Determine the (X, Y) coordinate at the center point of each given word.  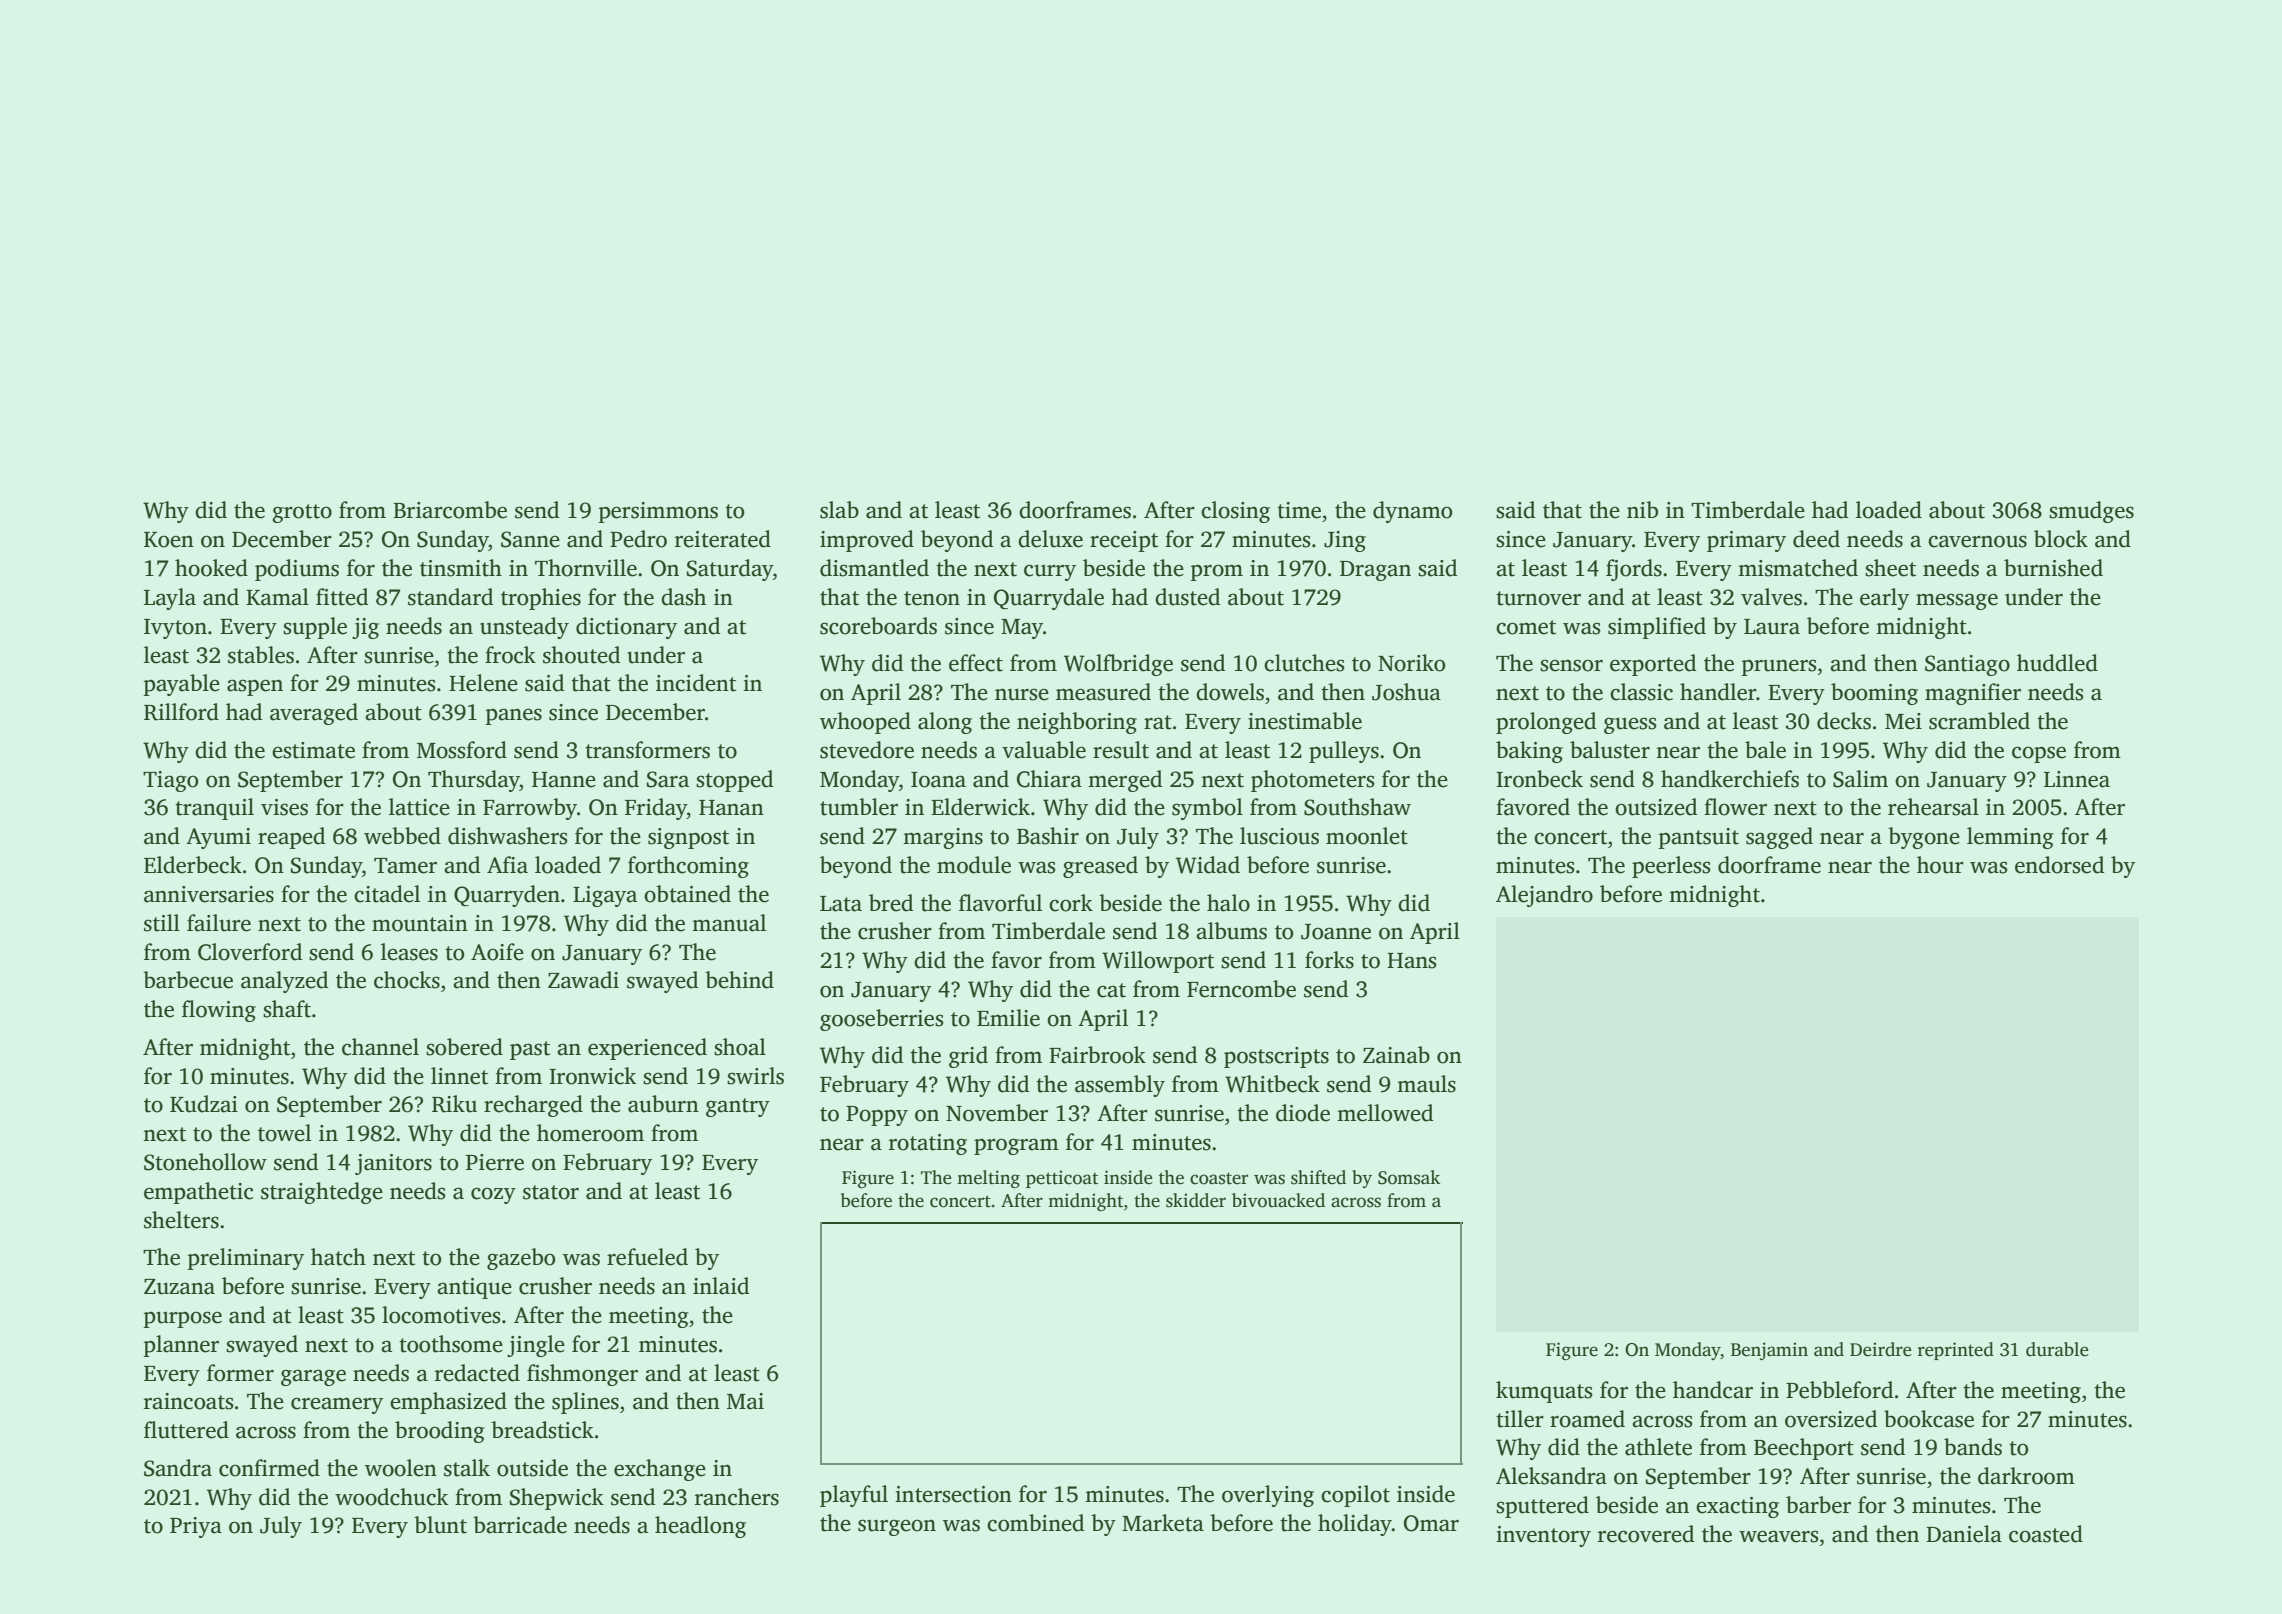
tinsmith (461, 568)
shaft (287, 1009)
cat (1111, 990)
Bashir (1048, 836)
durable (2057, 1349)
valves (1771, 597)
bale (1765, 750)
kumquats (1544, 1392)
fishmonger (582, 1375)
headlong (700, 1527)
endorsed (2059, 865)
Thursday (474, 781)
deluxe (1050, 539)
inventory (1543, 1536)
